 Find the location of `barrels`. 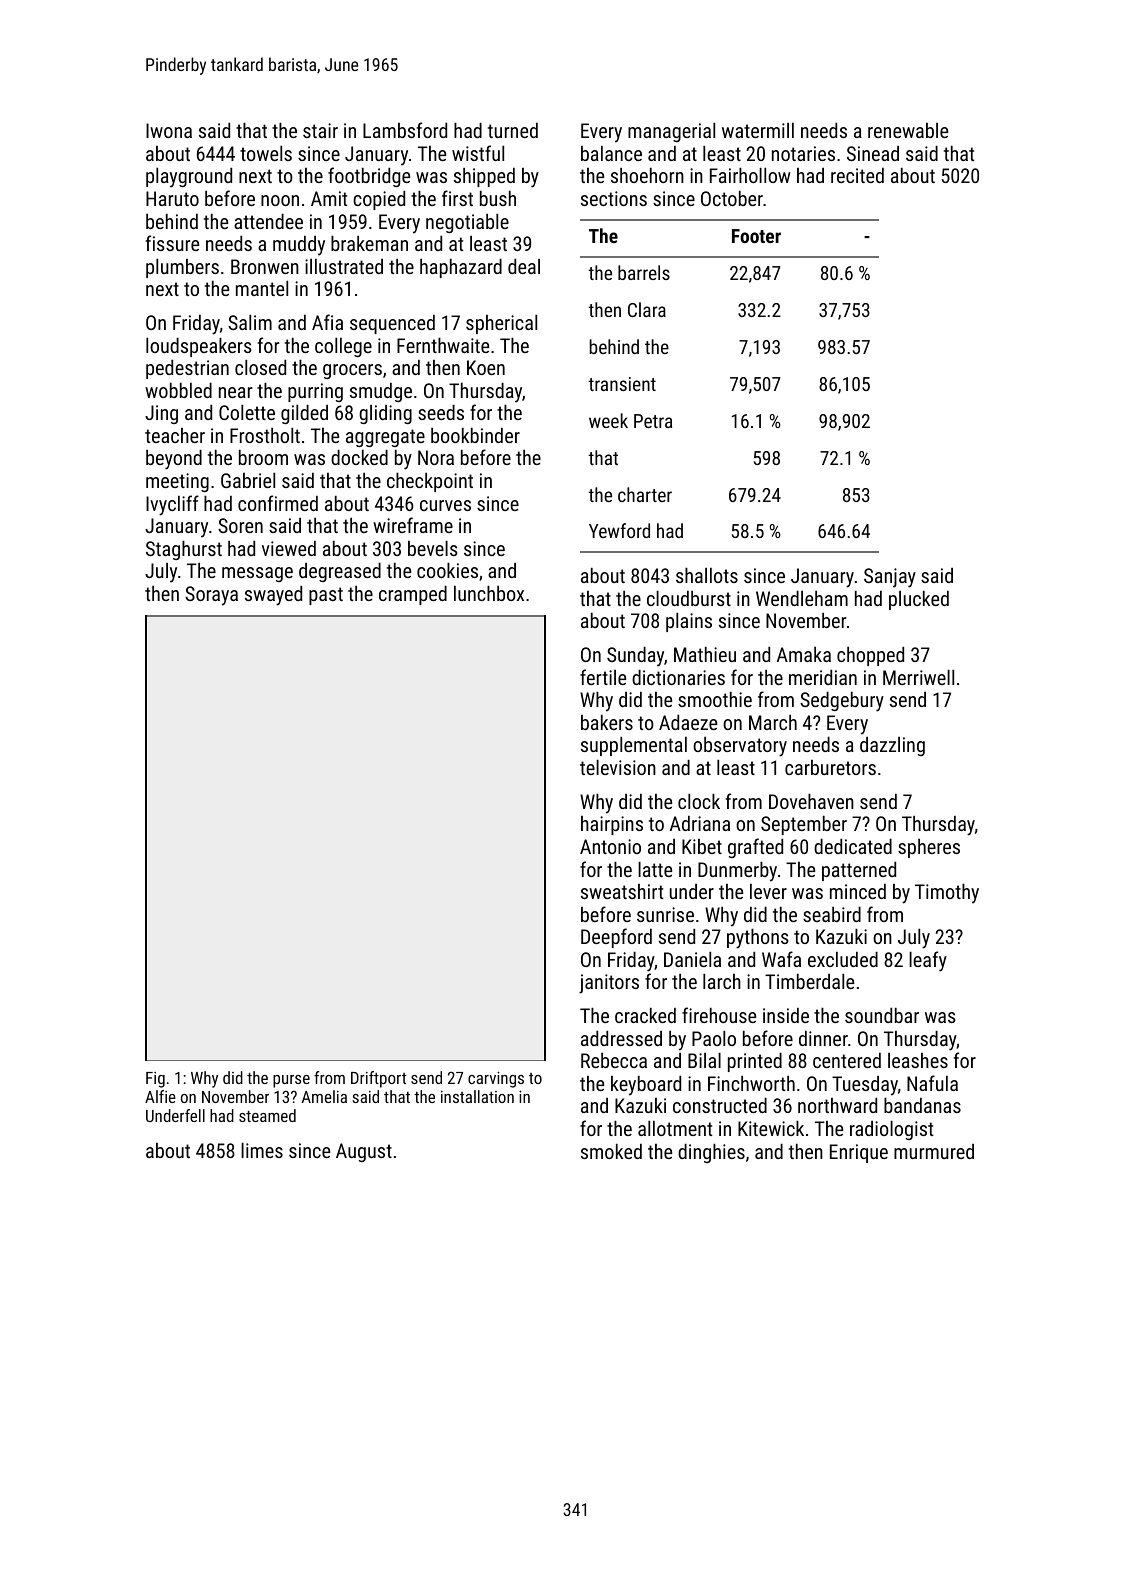

barrels is located at coordinates (644, 272).
